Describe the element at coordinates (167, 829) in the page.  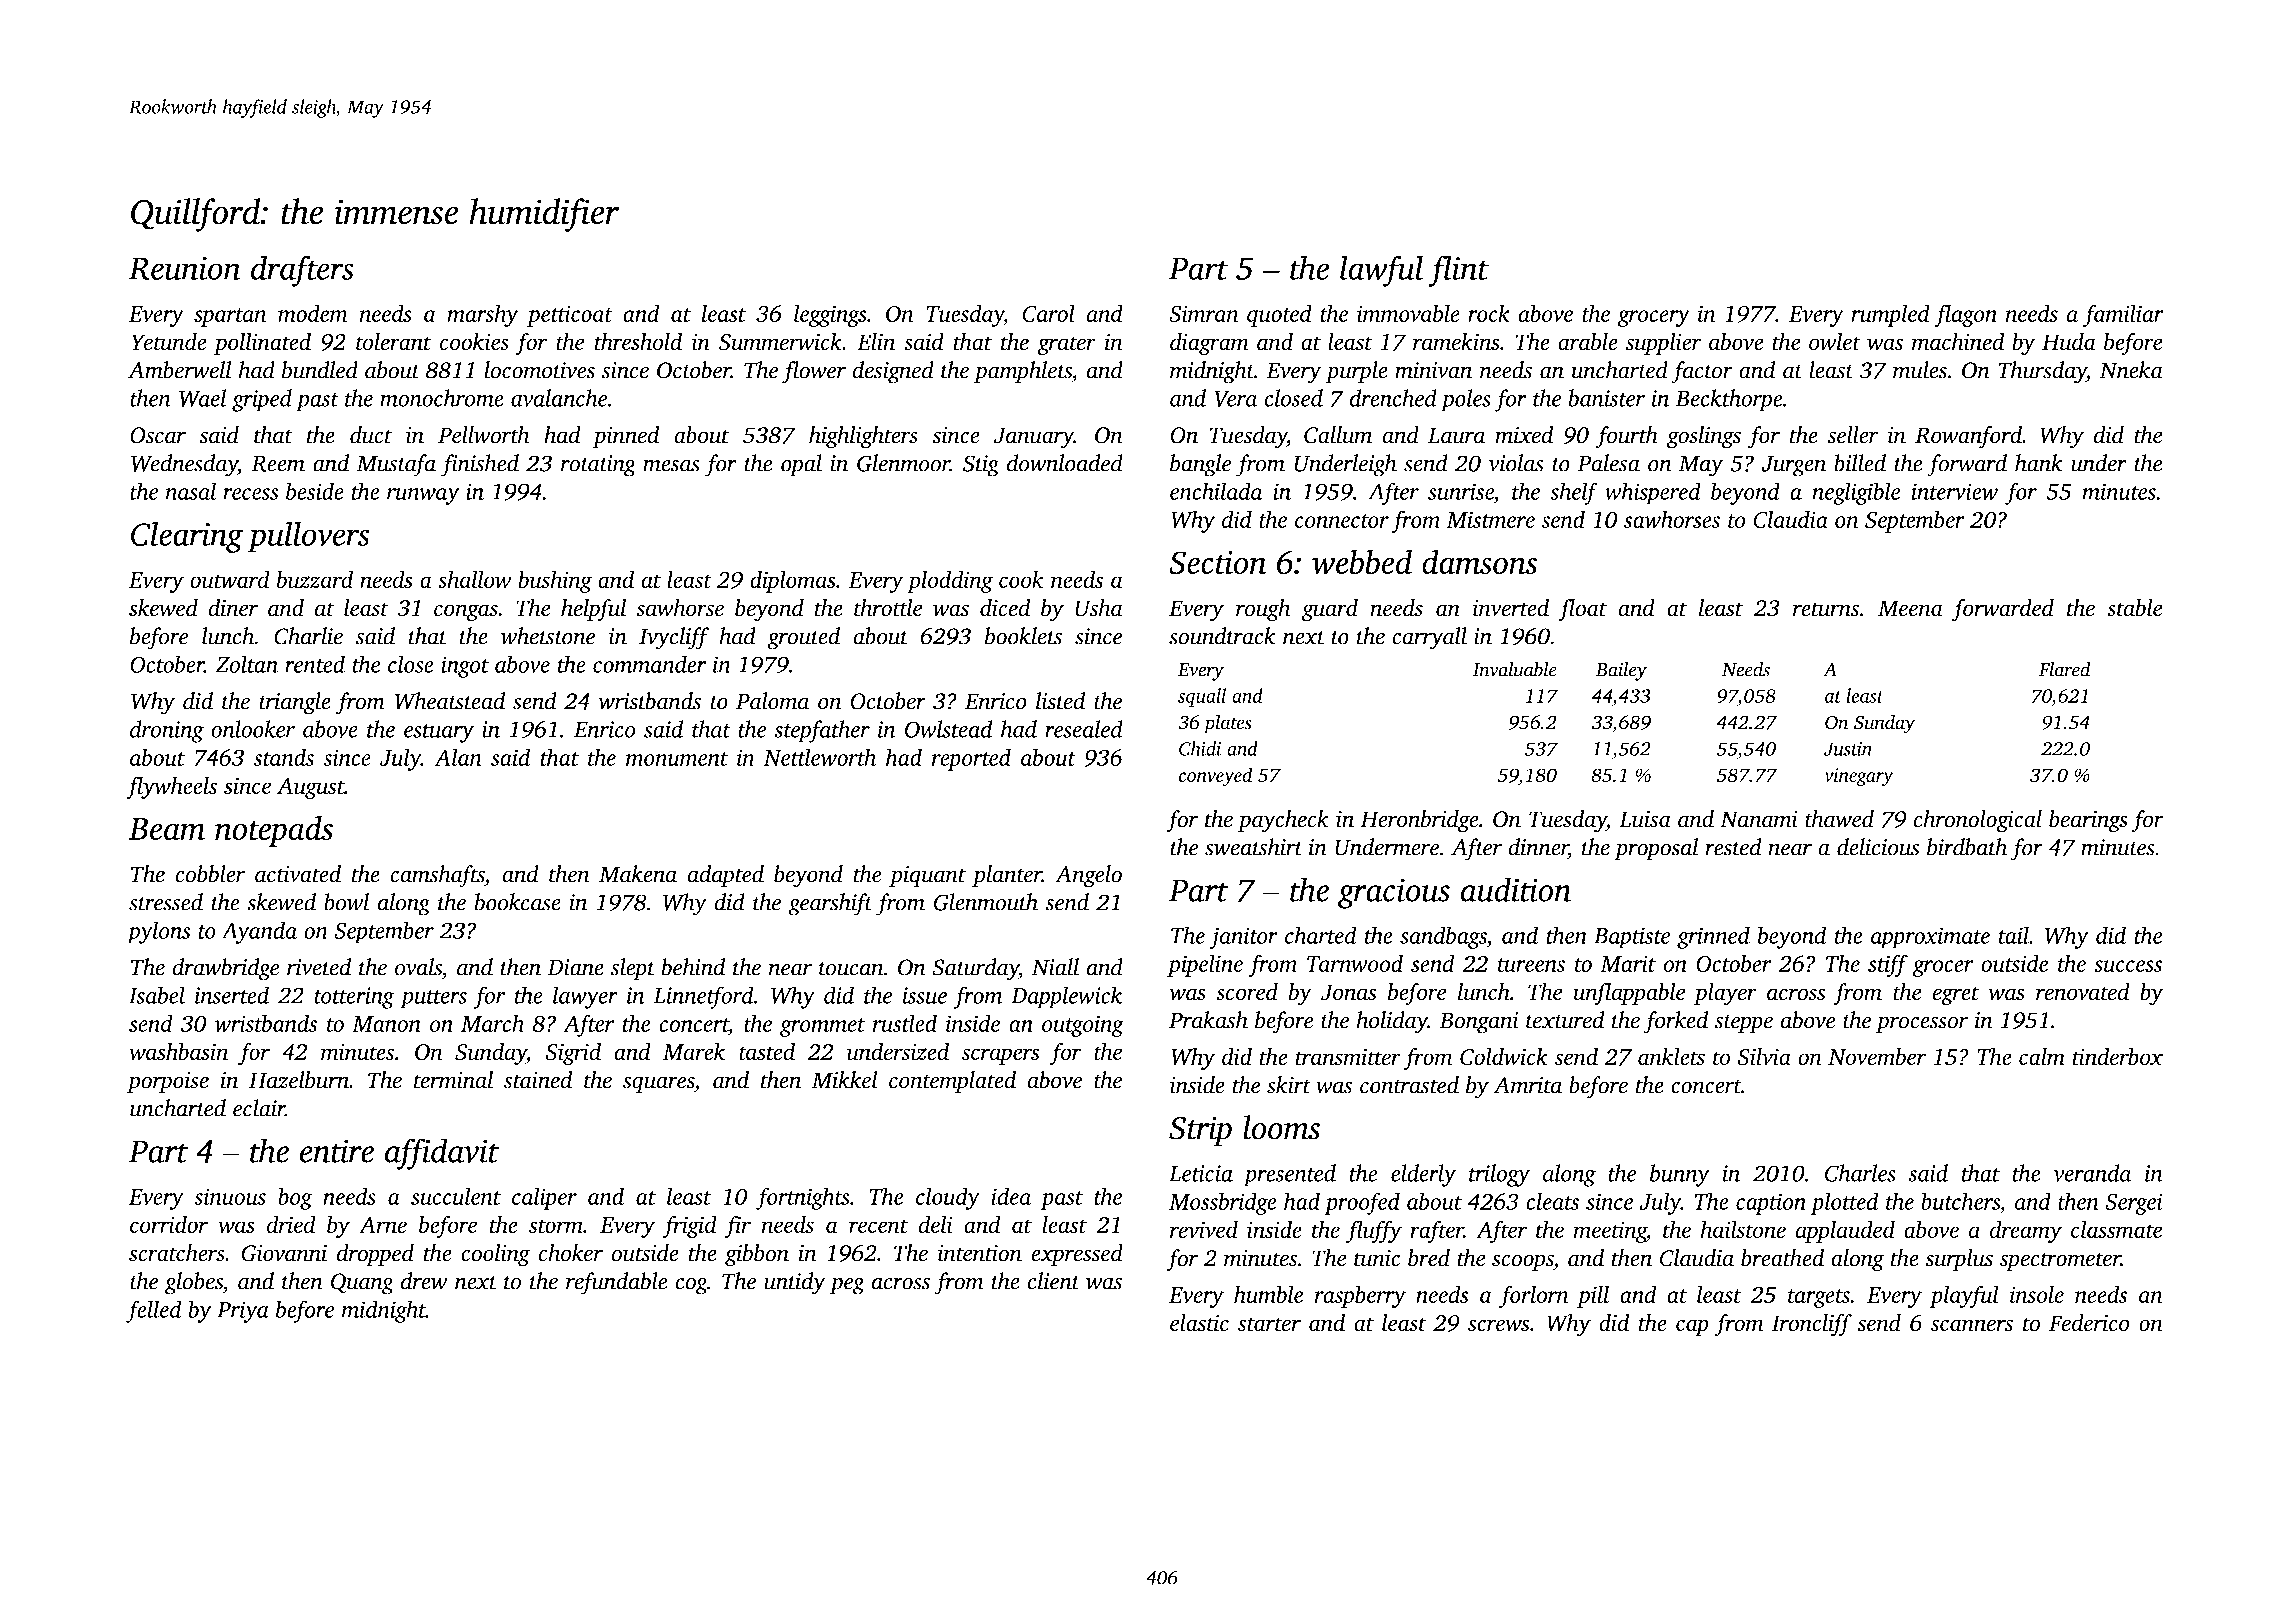
I see `Beam` at that location.
